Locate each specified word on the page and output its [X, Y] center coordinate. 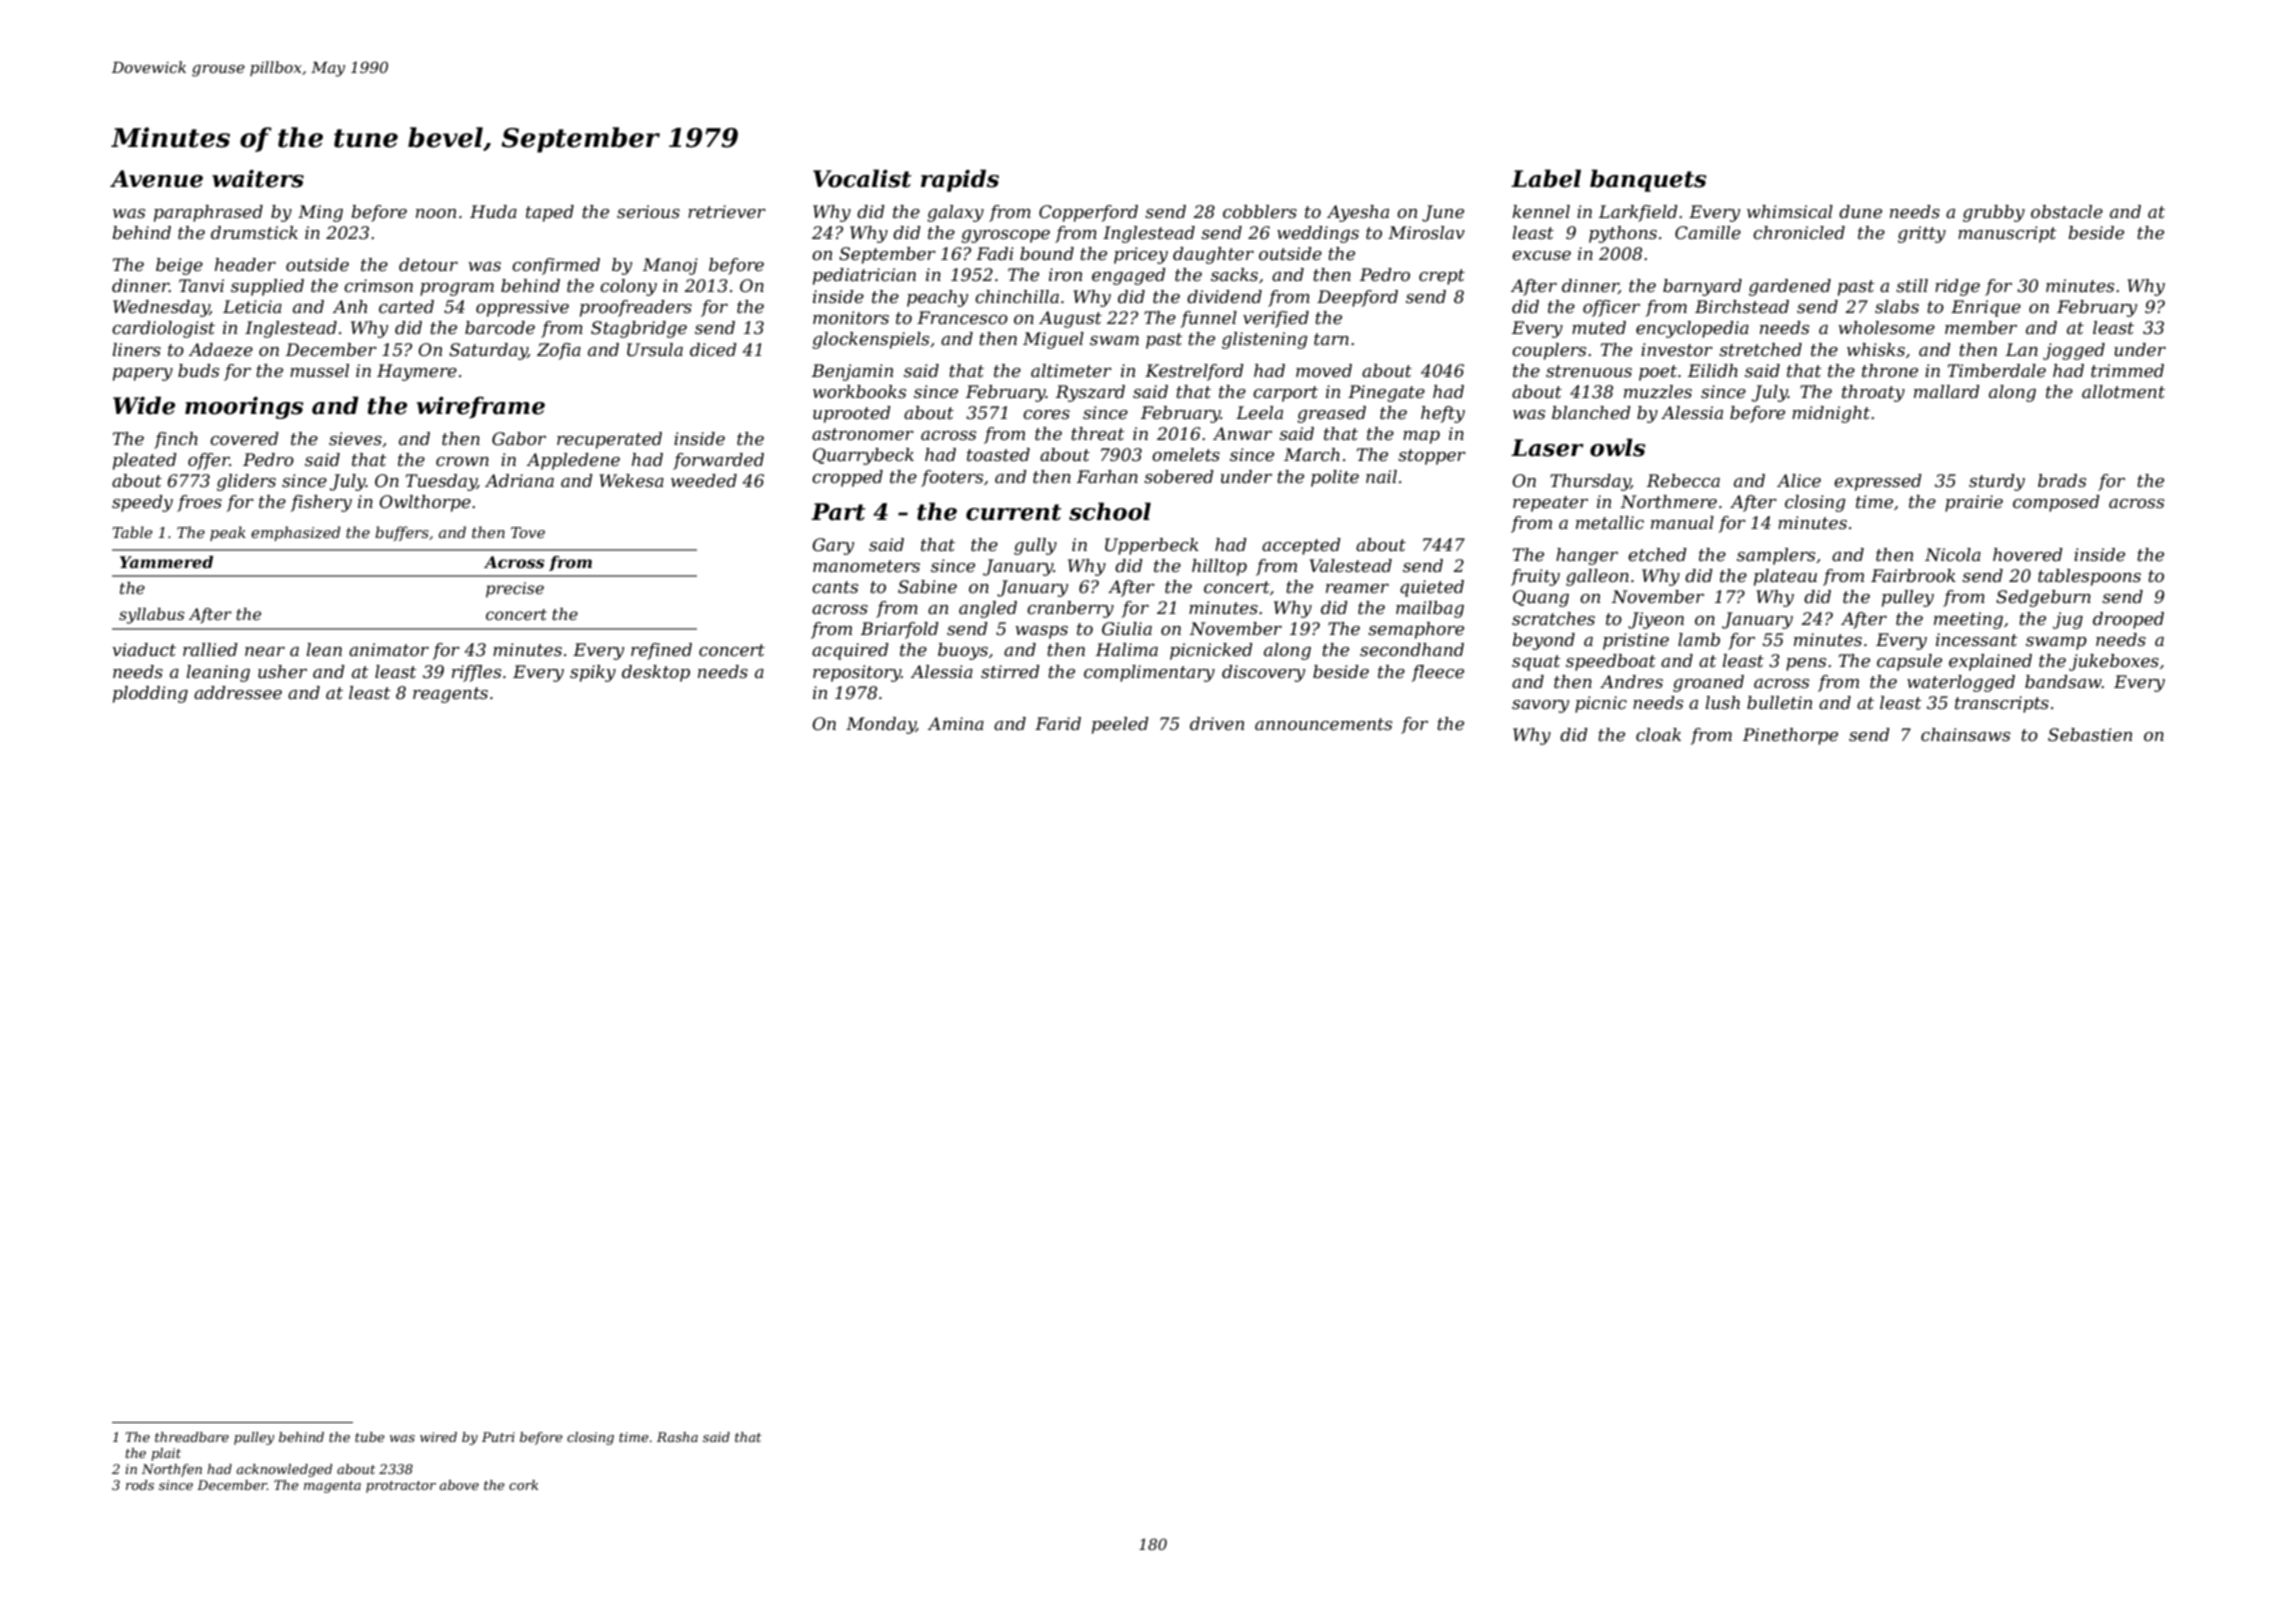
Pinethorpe [1790, 736]
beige [179, 266]
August [1070, 319]
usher [282, 672]
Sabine [927, 587]
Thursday [1590, 482]
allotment [2123, 392]
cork [523, 1485]
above [459, 1485]
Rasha [677, 1437]
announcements [1323, 724]
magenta [332, 1487]
